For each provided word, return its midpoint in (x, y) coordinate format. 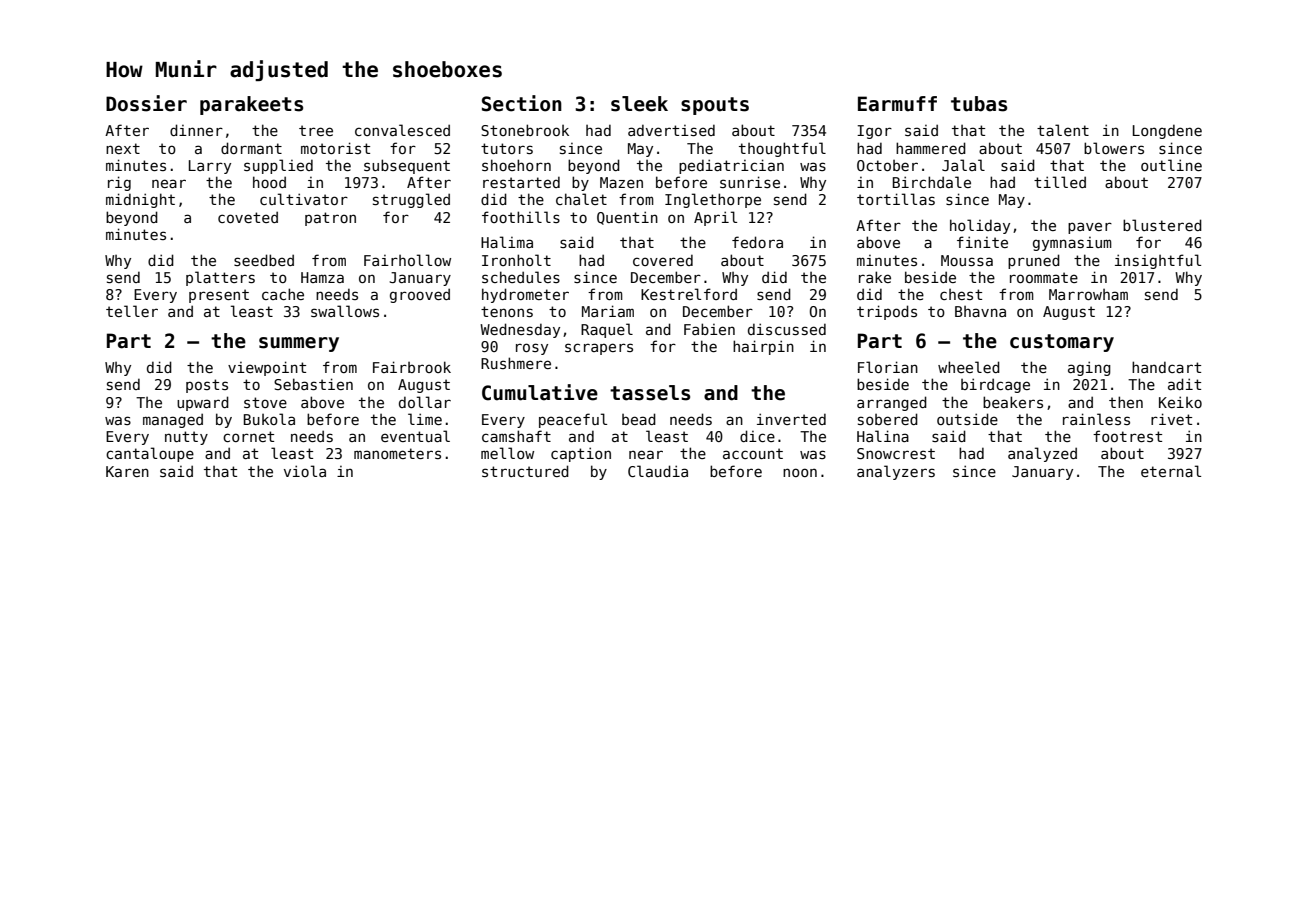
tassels (650, 393)
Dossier (146, 103)
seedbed (264, 260)
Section (522, 103)
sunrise (750, 182)
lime (425, 419)
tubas (979, 104)
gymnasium (1072, 244)
